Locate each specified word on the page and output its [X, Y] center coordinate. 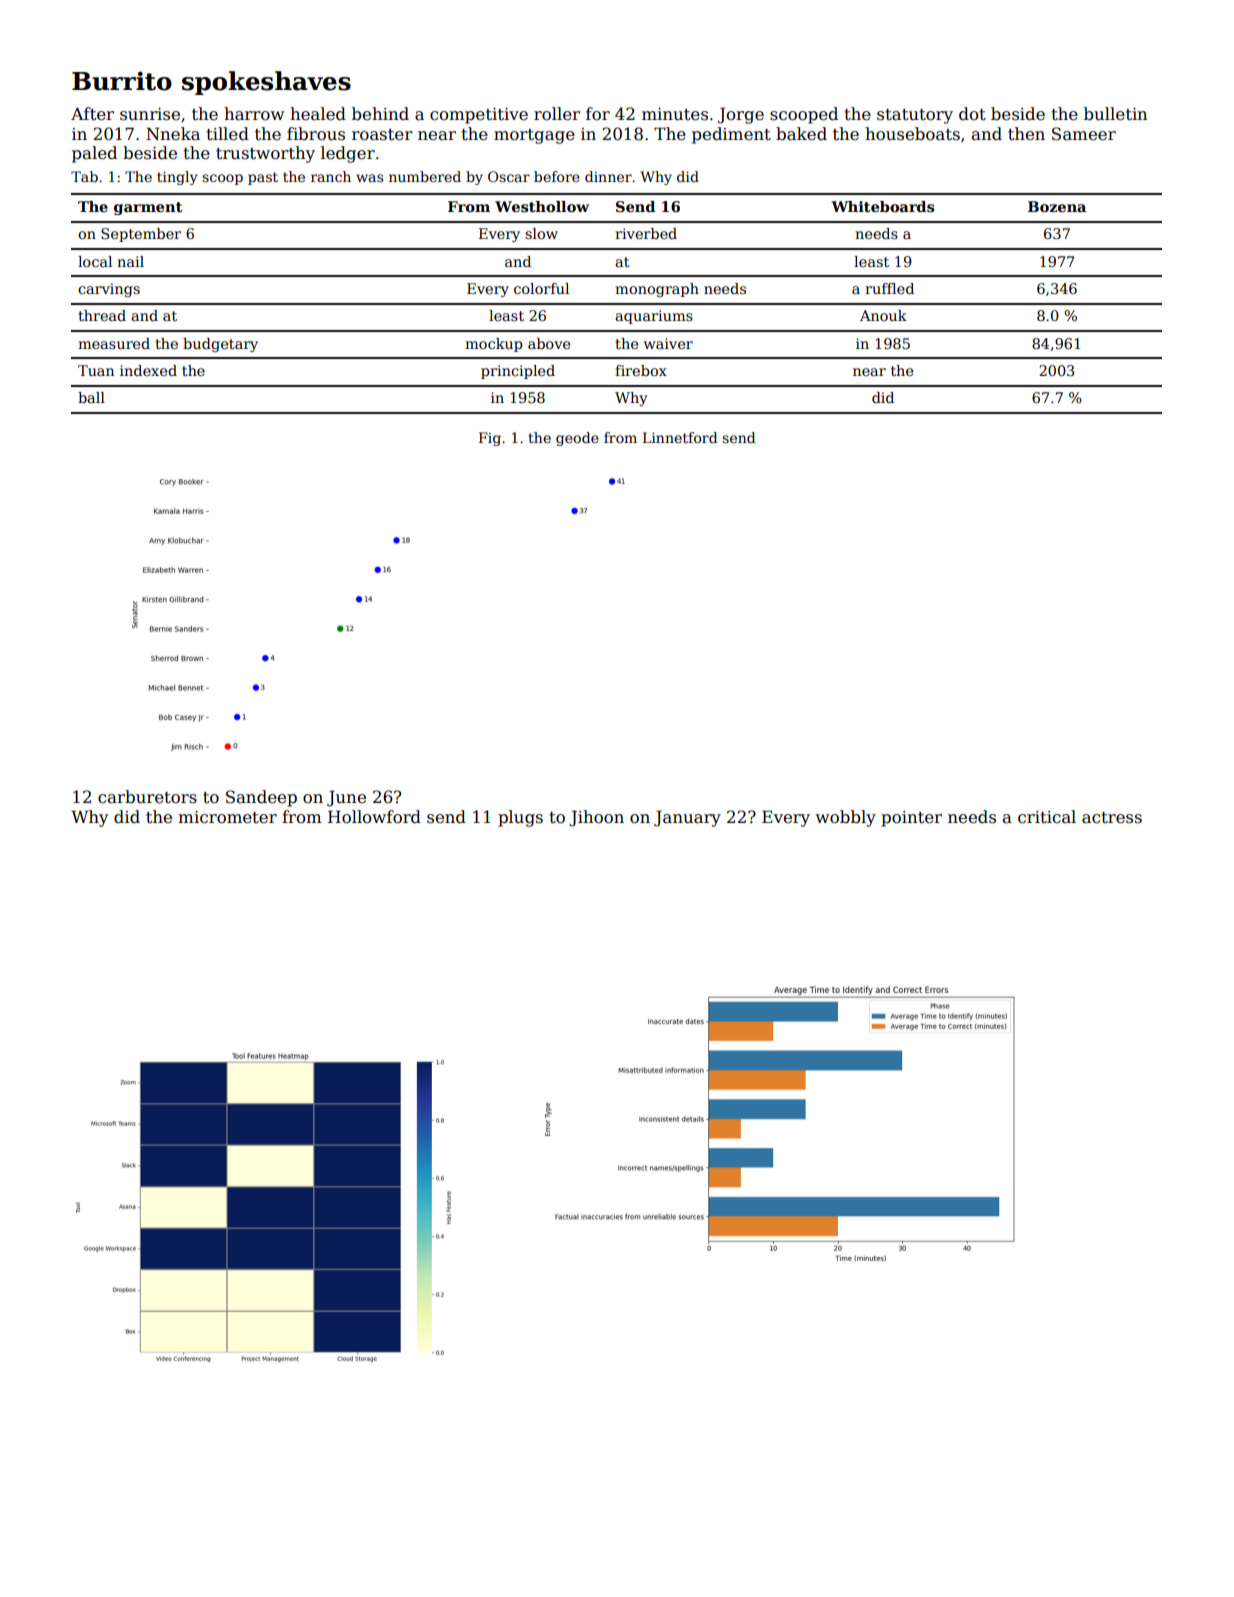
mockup [494, 345]
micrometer [227, 817]
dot [972, 114]
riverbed [646, 233]
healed [318, 114]
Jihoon [596, 818]
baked [801, 134]
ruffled [889, 288]
